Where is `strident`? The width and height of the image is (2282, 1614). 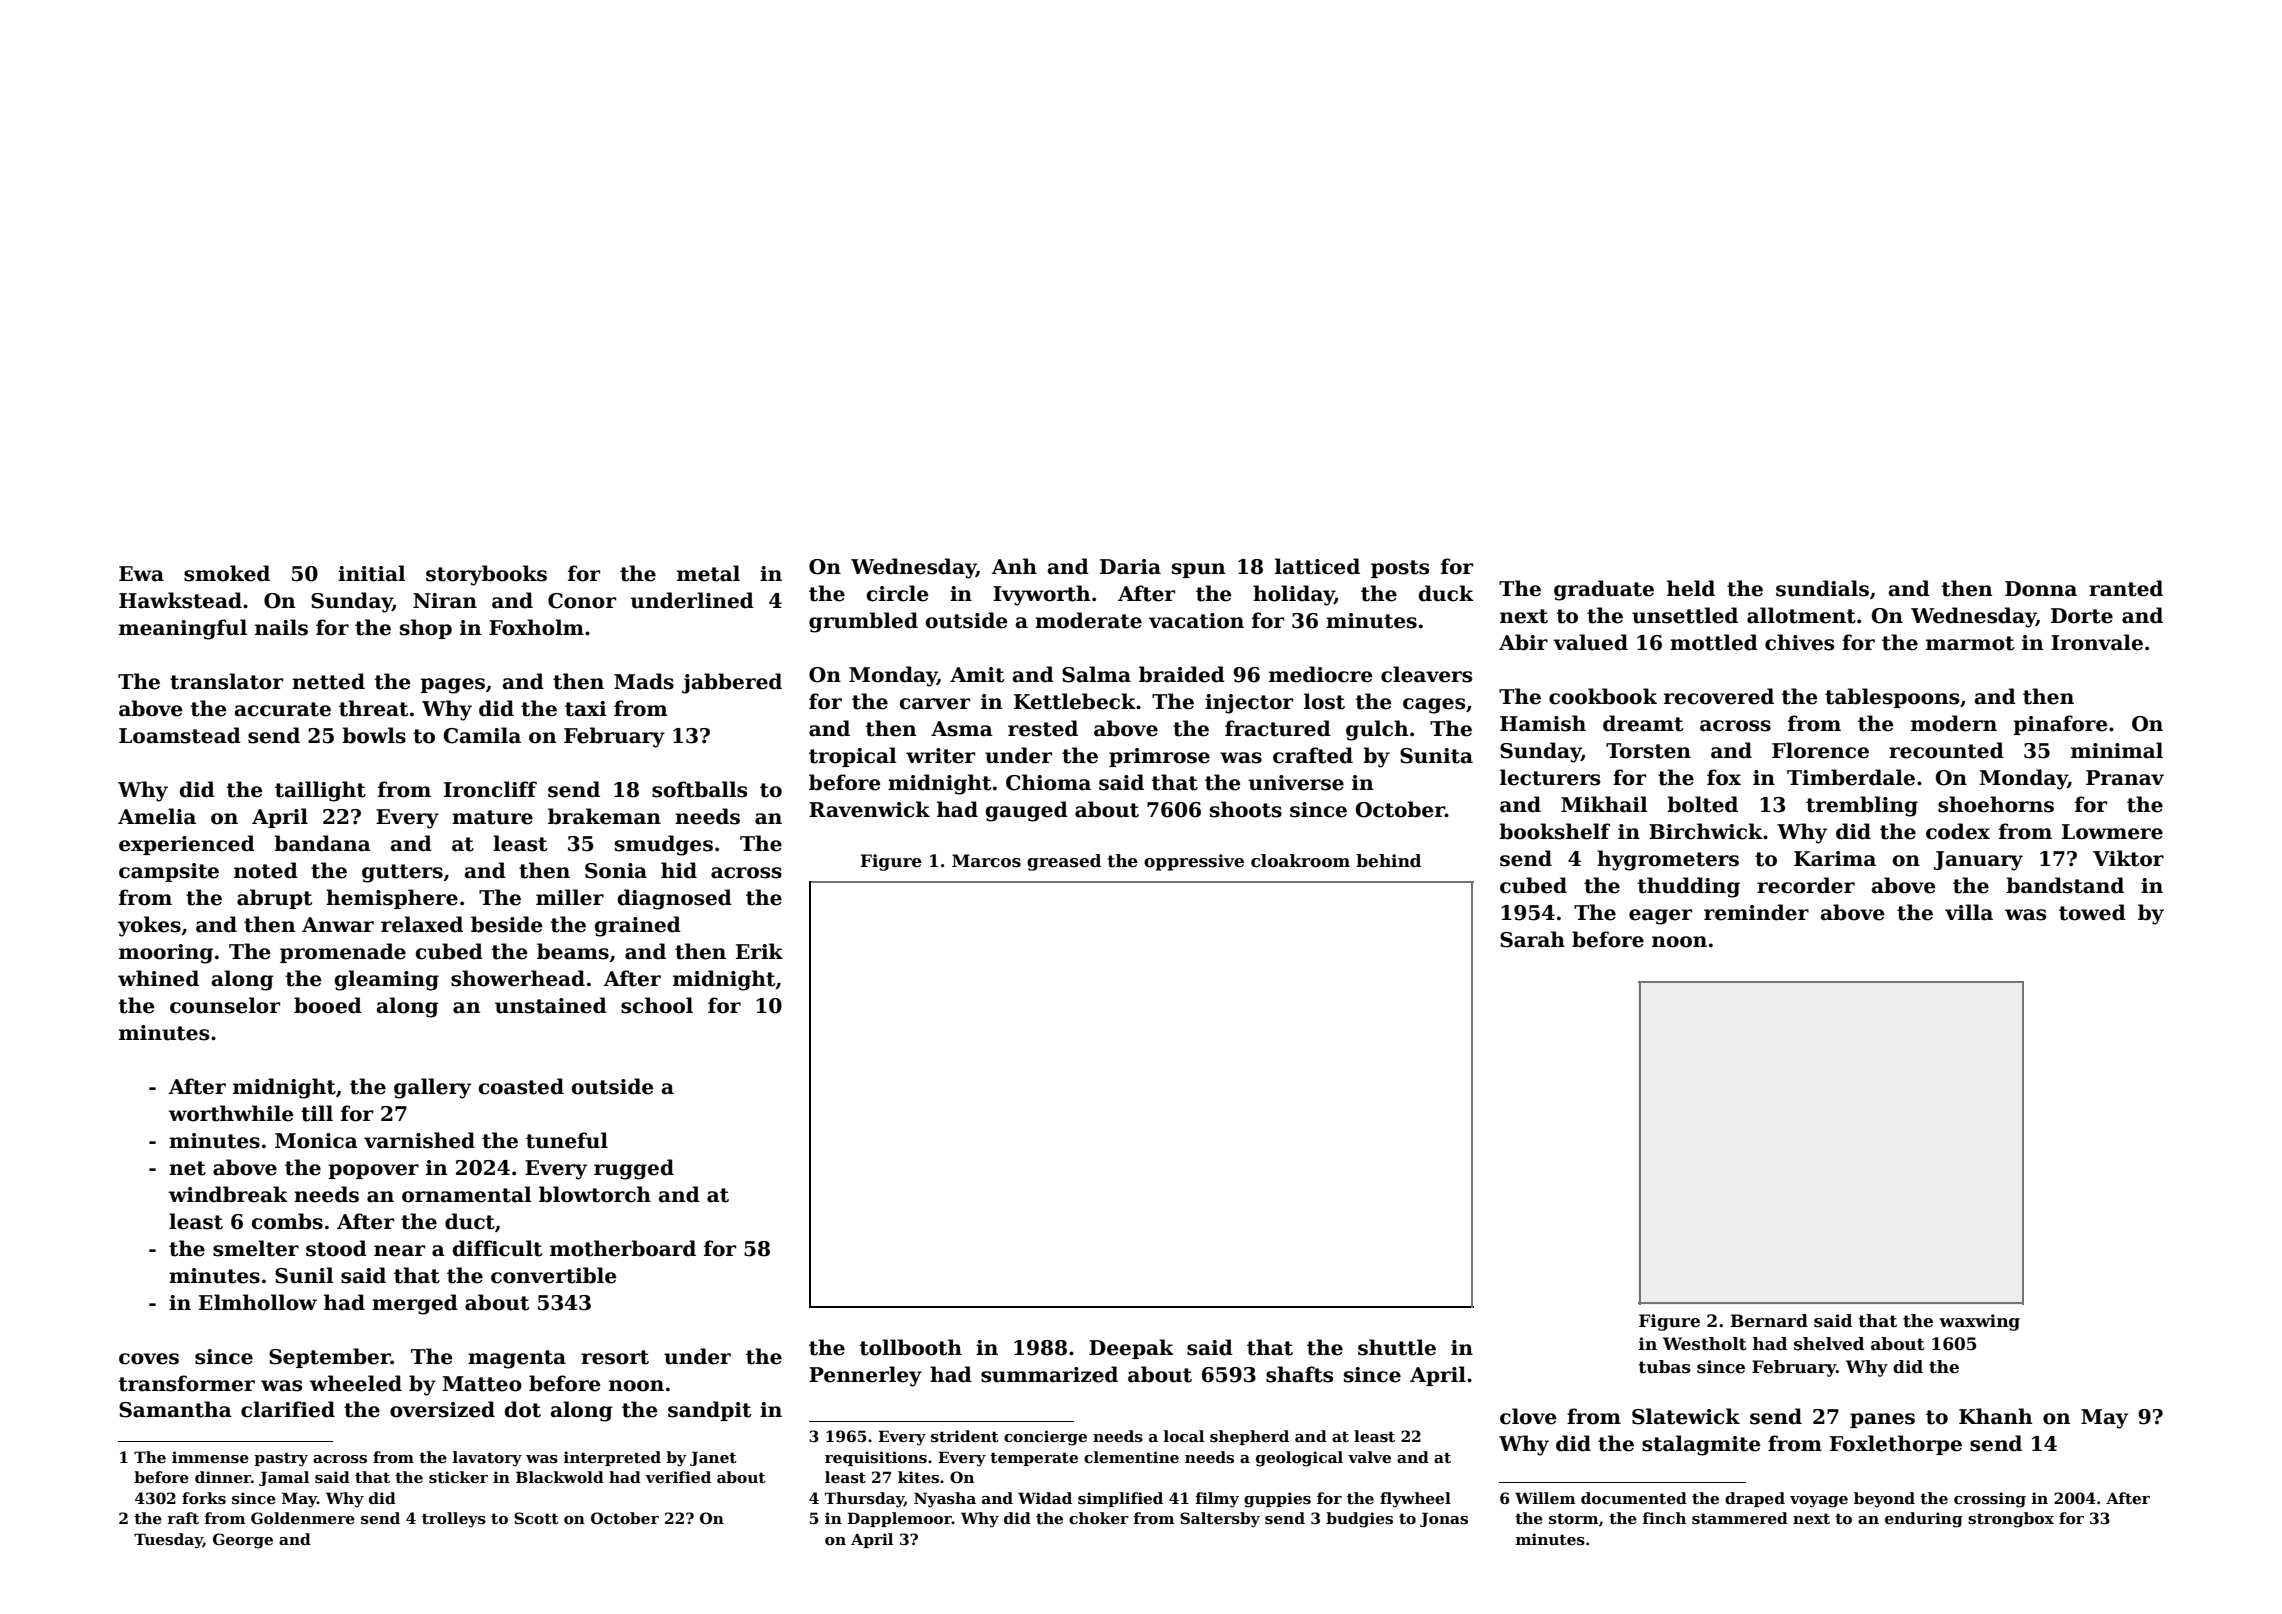
strident is located at coordinates (965, 1436).
